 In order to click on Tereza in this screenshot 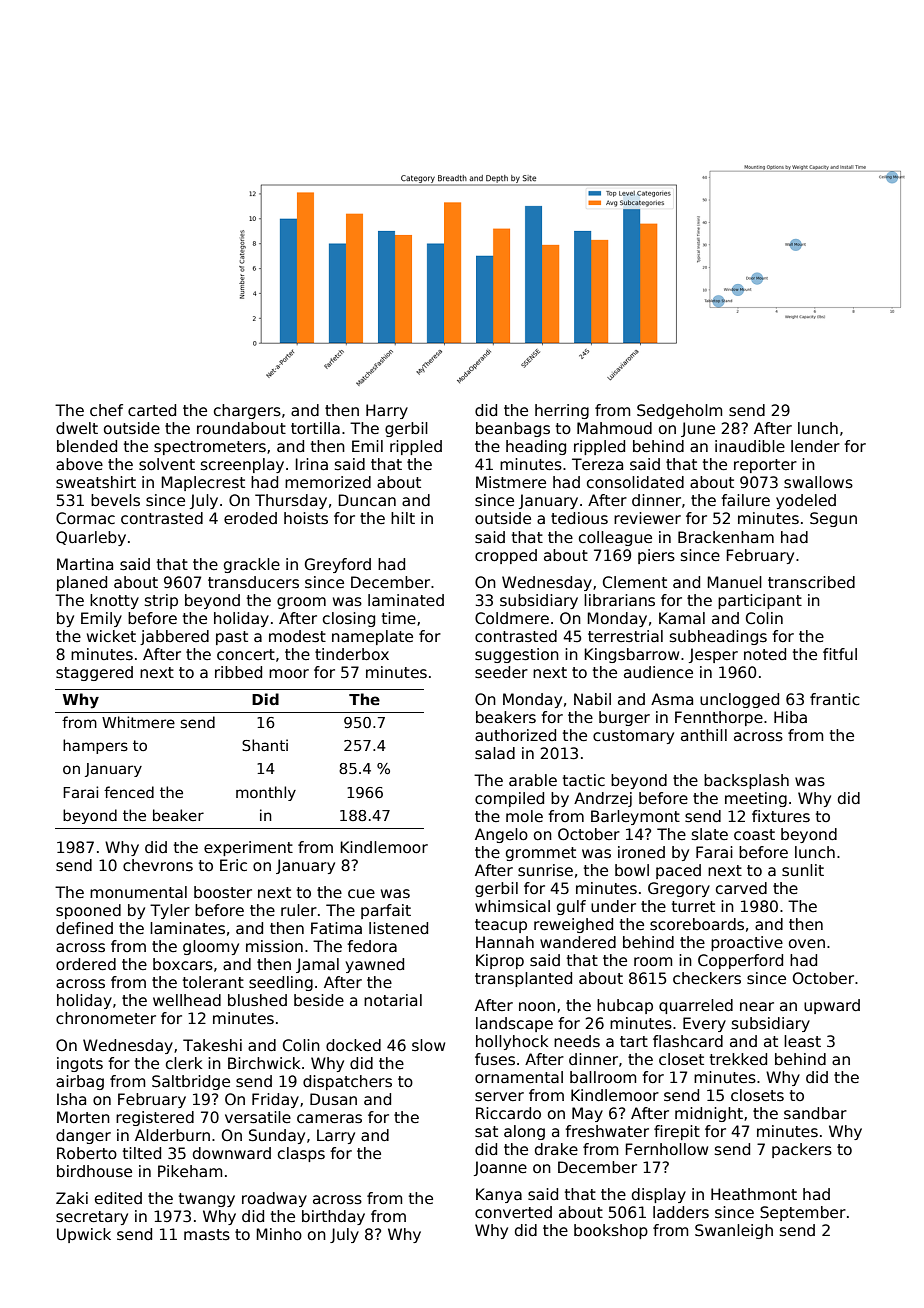, I will do `click(597, 464)`.
